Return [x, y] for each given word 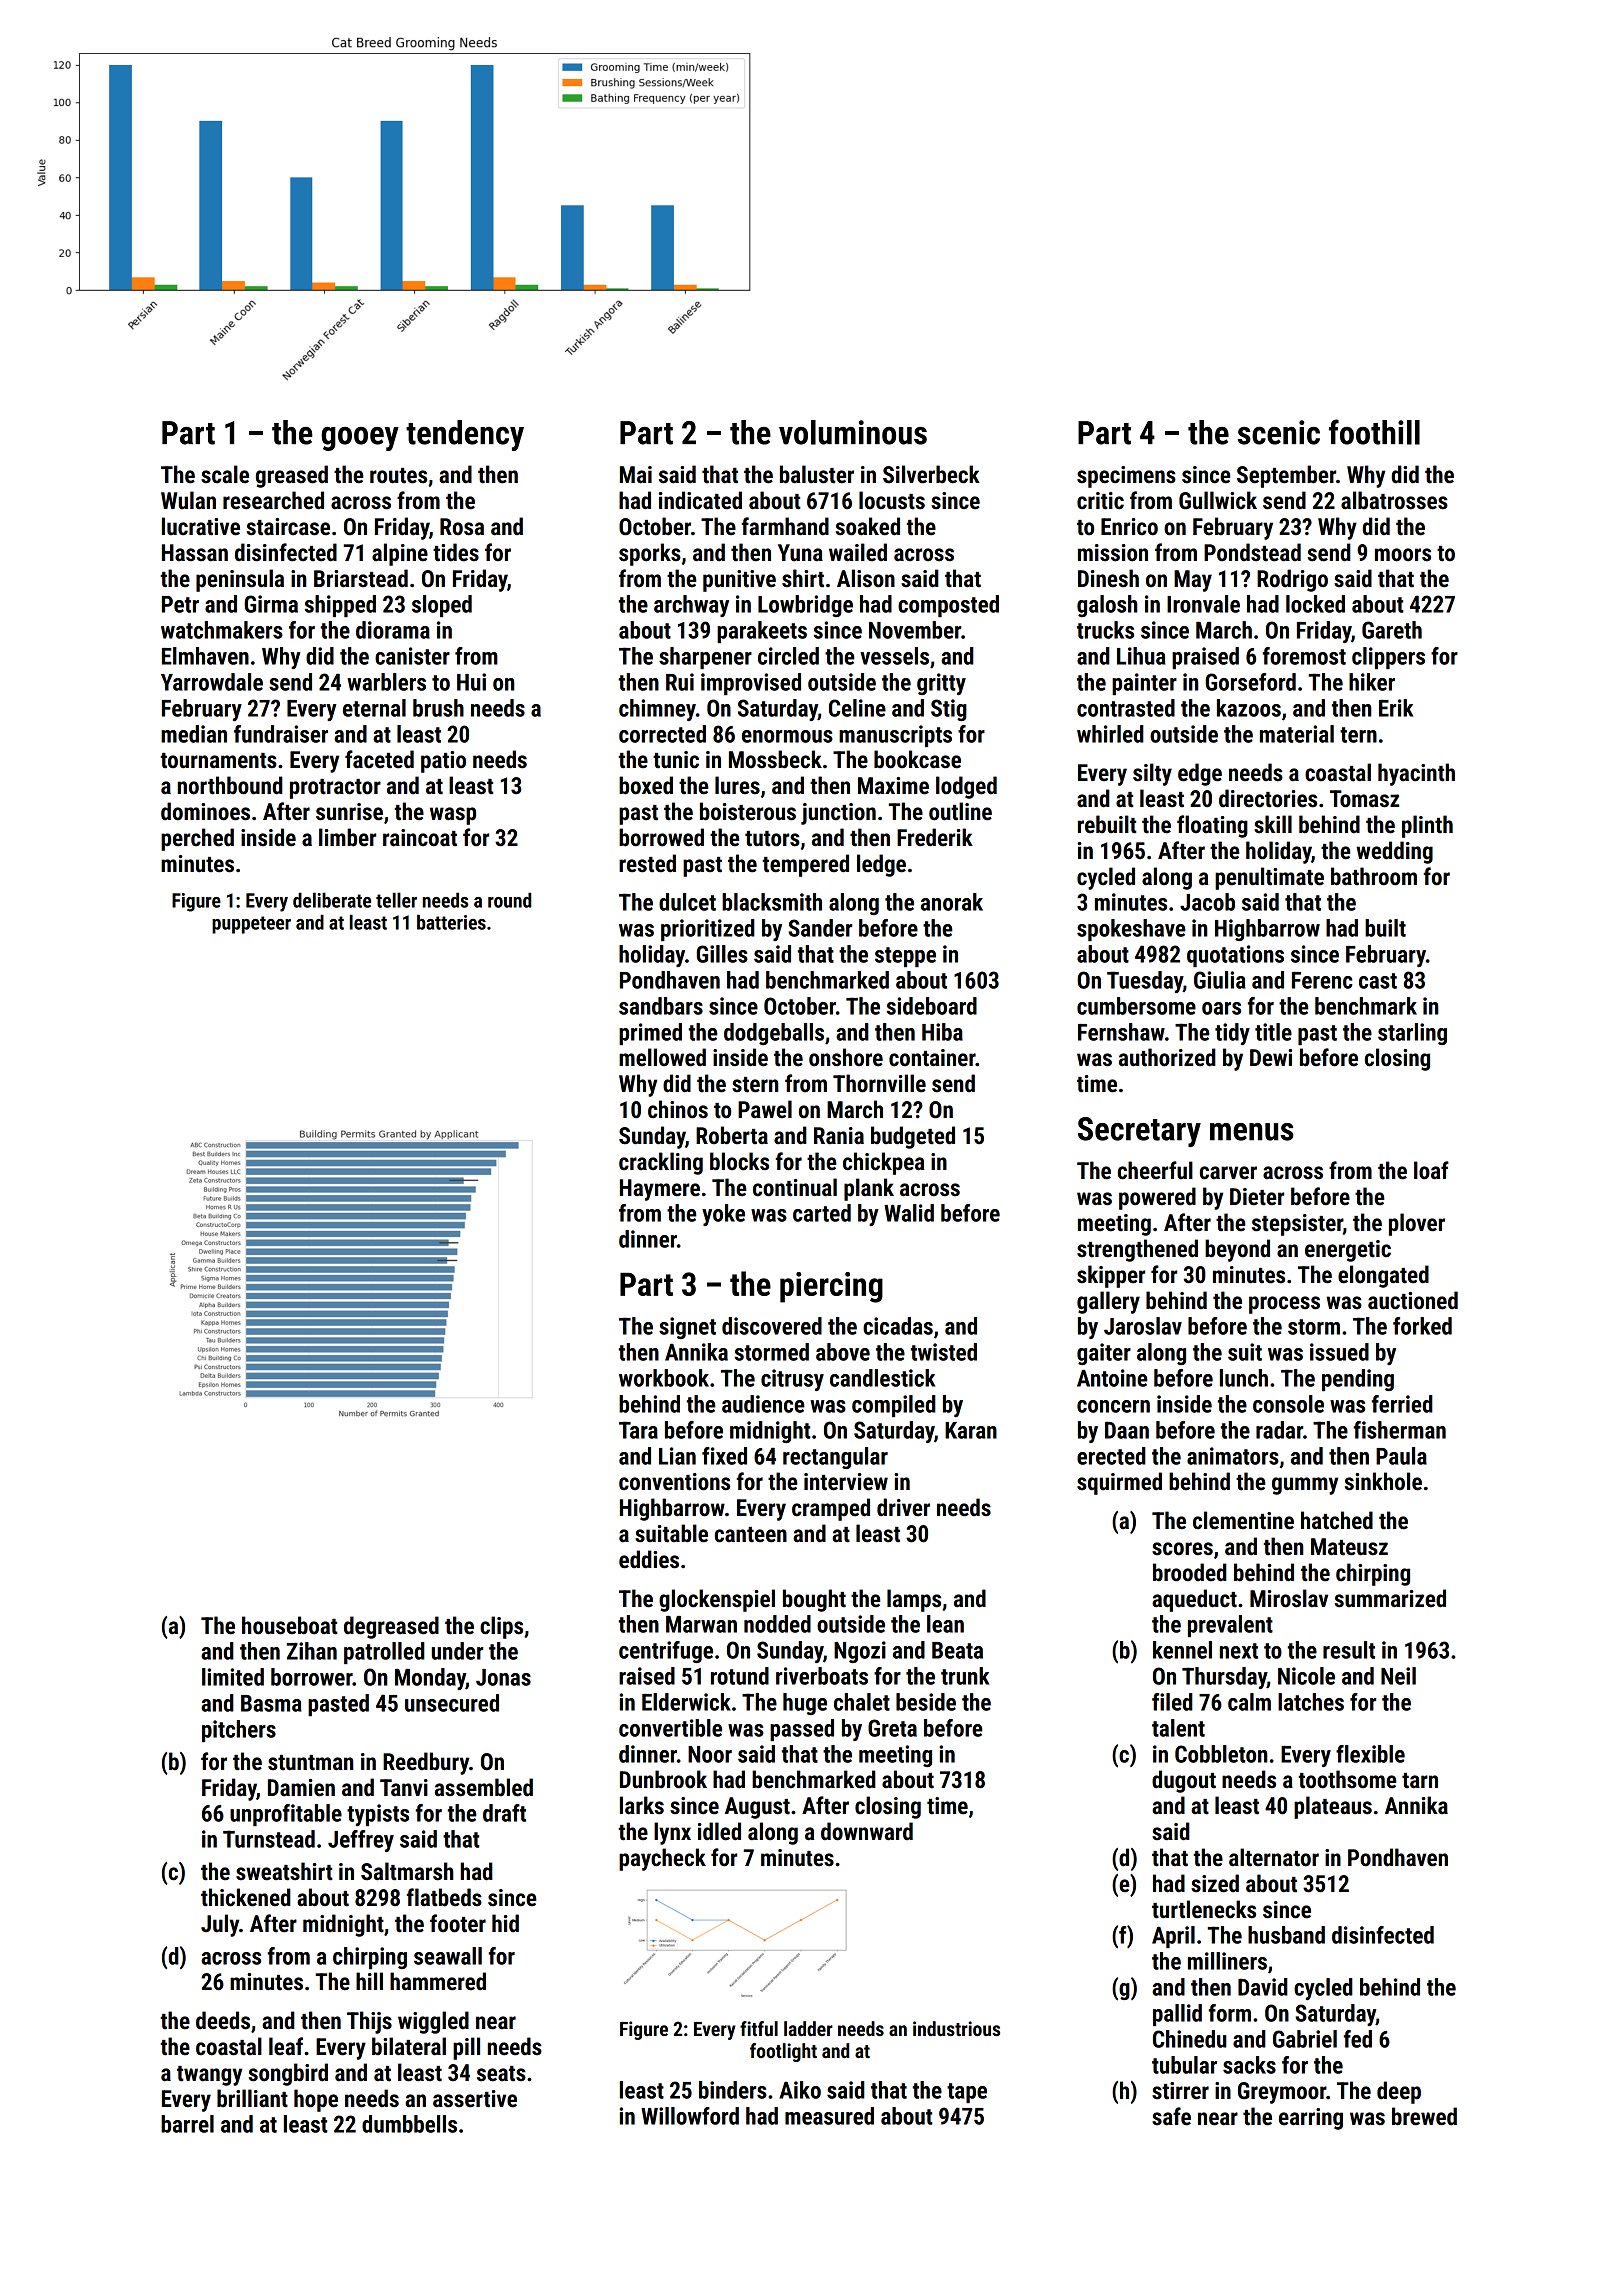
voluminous [853, 432]
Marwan [701, 1624]
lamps [914, 1600]
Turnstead [269, 1839]
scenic [1279, 432]
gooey [360, 439]
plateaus [1333, 1807]
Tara [638, 1430]
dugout [1184, 1781]
